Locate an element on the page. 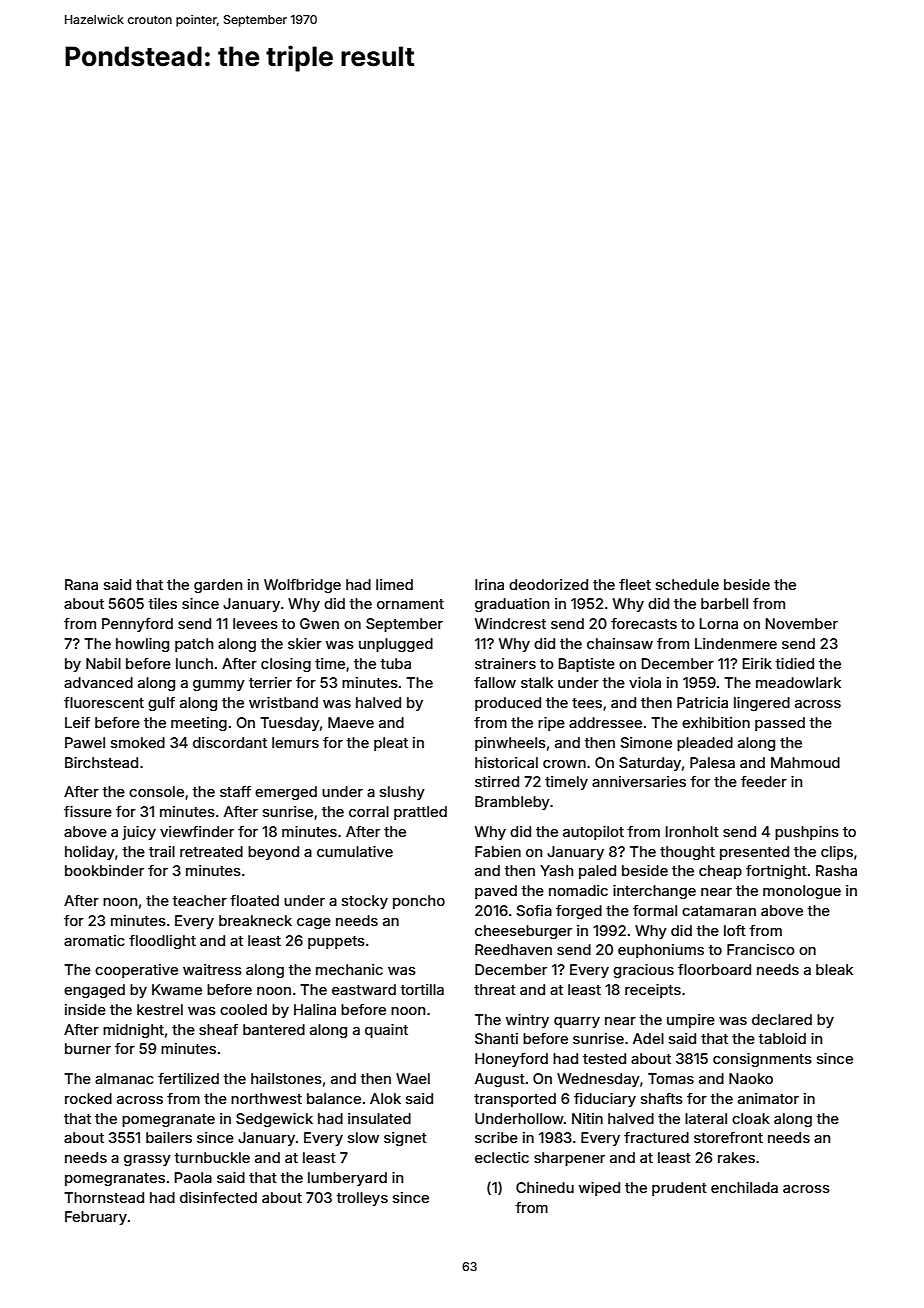 The image size is (924, 1308). autopilot is located at coordinates (593, 833).
